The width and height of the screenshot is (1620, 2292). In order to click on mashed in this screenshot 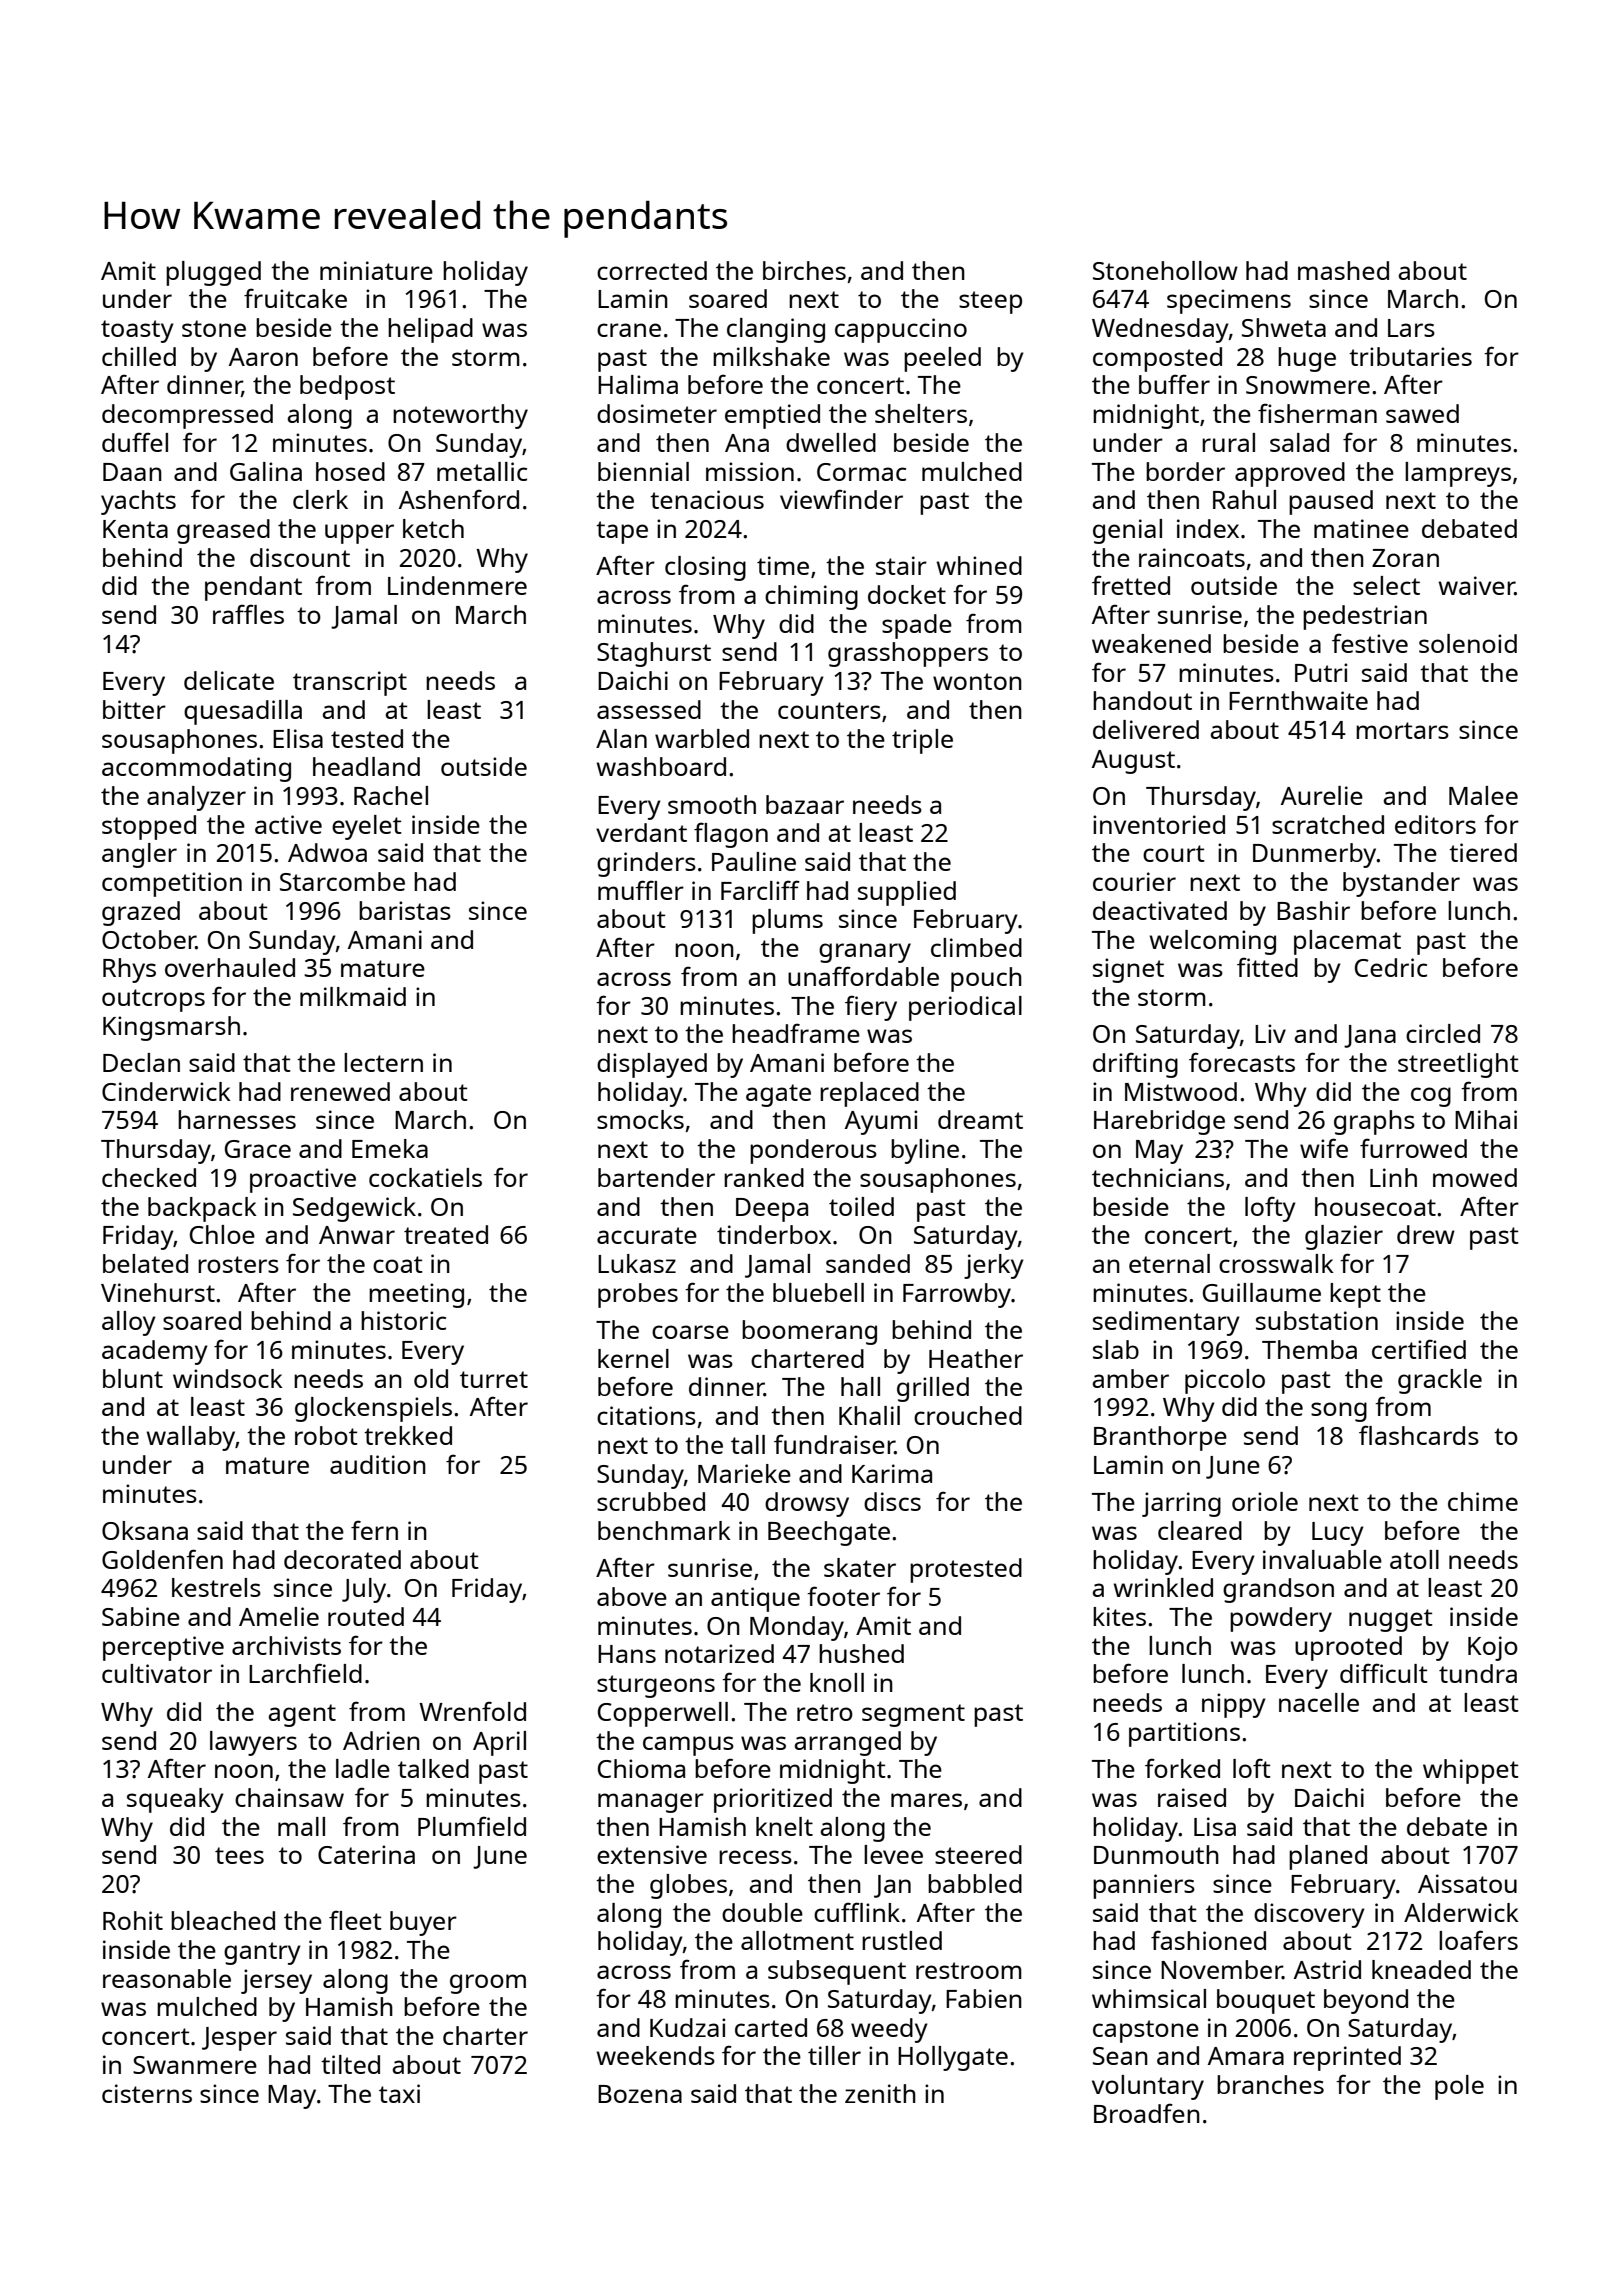, I will do `click(1343, 270)`.
